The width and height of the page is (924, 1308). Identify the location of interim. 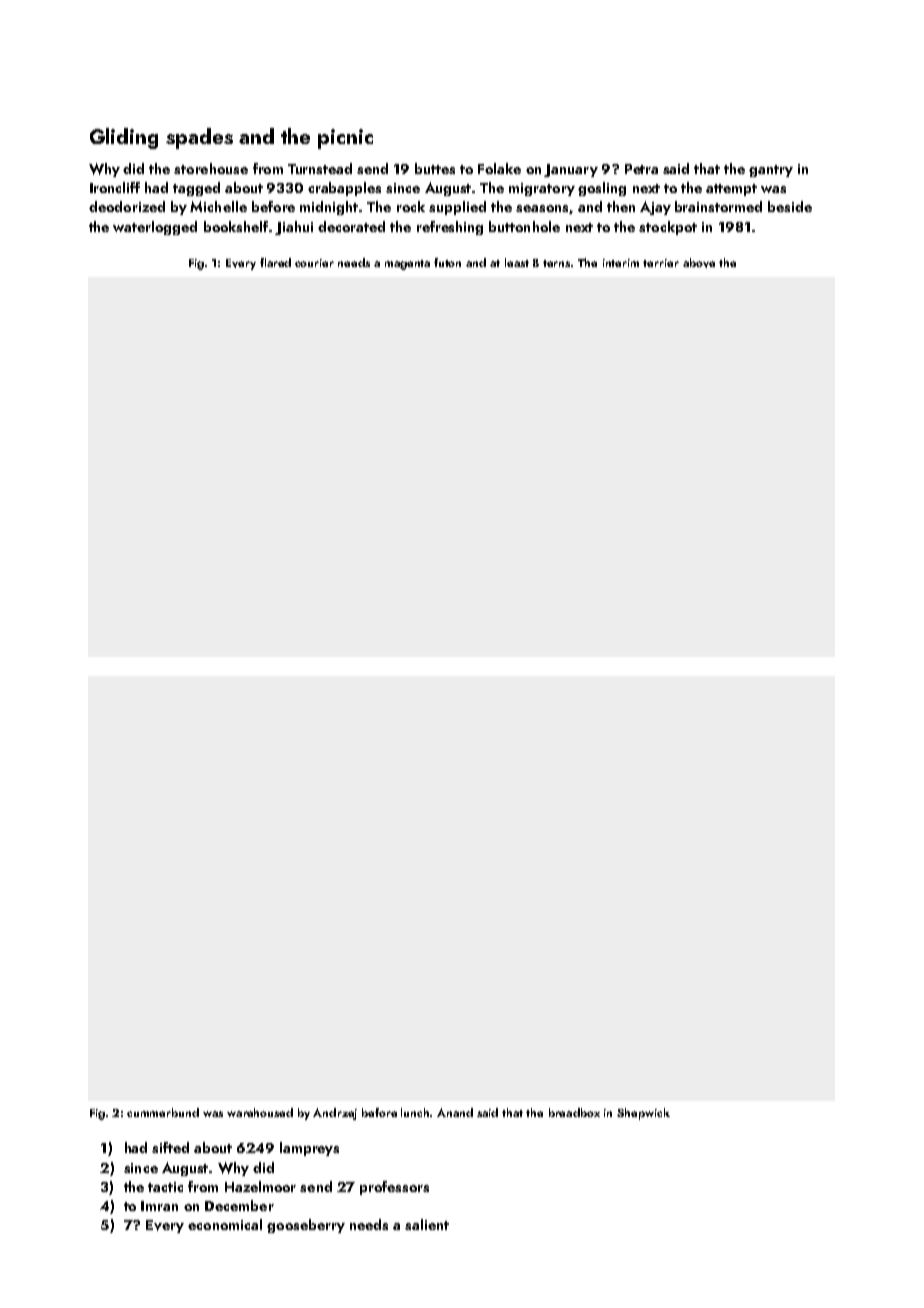
(621, 263).
